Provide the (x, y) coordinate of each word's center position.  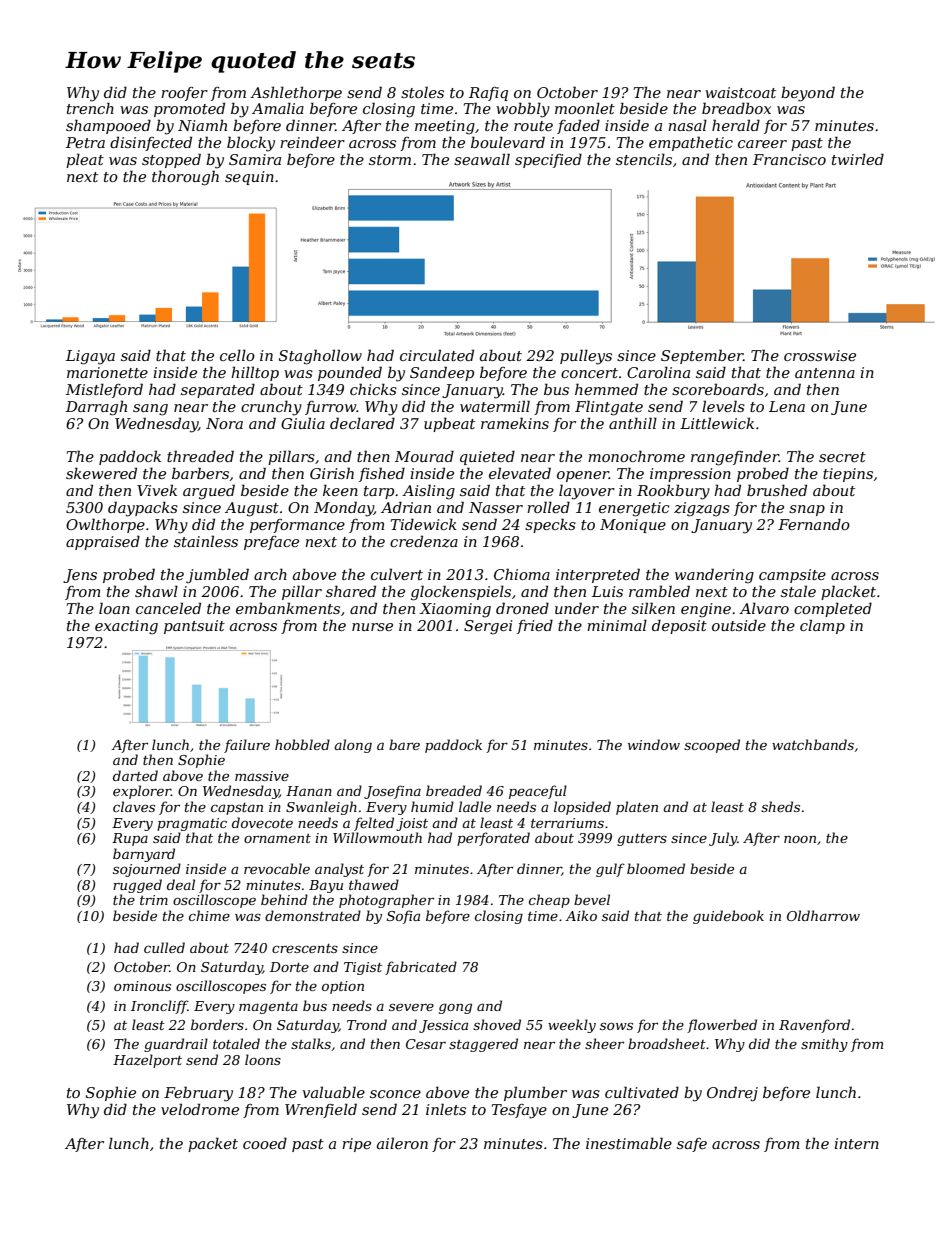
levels (723, 406)
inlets (446, 1109)
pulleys (586, 357)
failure (247, 746)
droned (522, 608)
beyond (808, 94)
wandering (714, 576)
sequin (249, 178)
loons (263, 1059)
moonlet (585, 108)
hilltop (255, 373)
